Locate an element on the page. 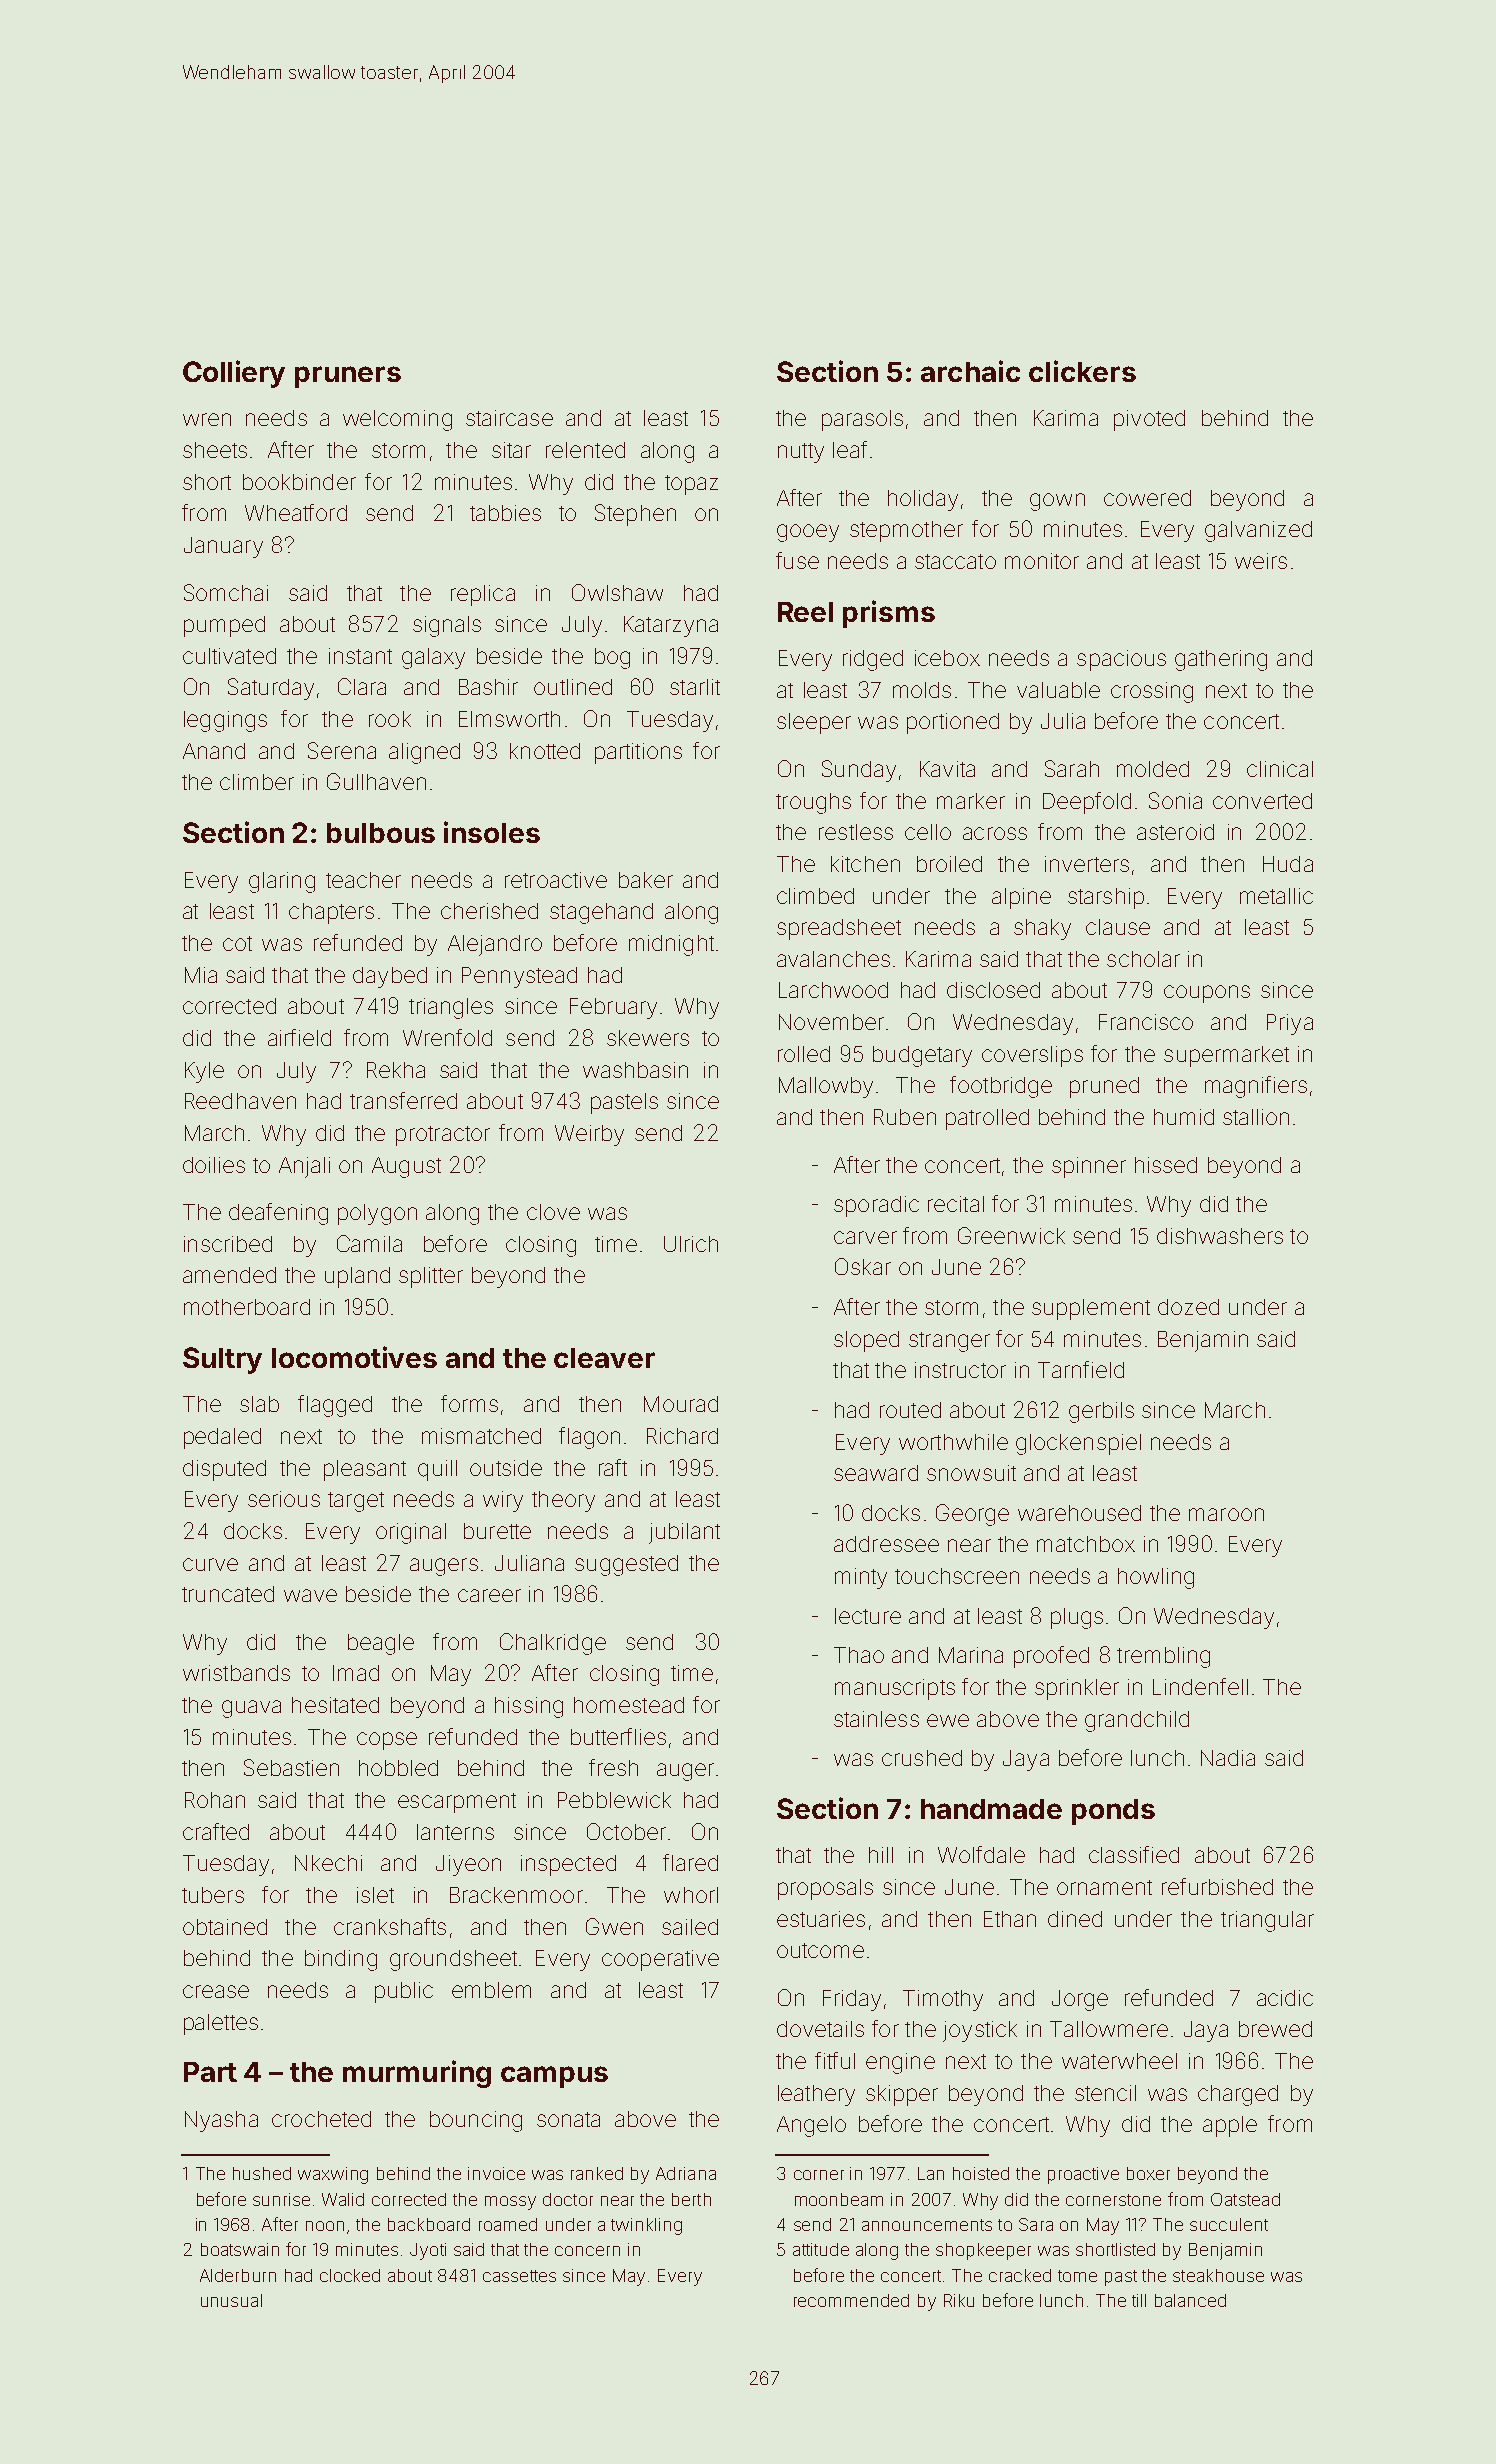 The width and height of the page is (1496, 2464). instructor is located at coordinates (960, 1370).
